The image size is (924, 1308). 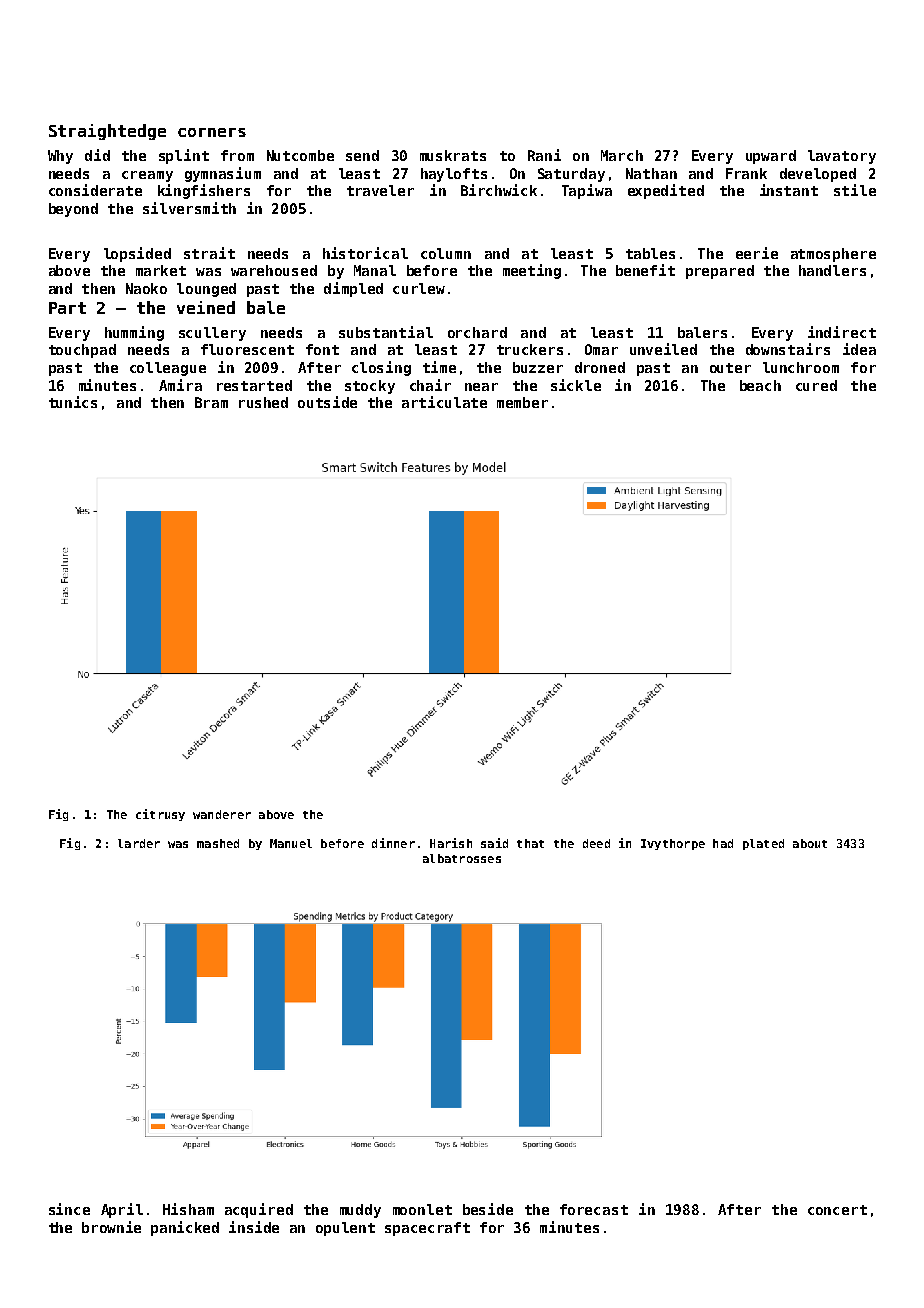 I want to click on Rani, so click(x=544, y=155).
